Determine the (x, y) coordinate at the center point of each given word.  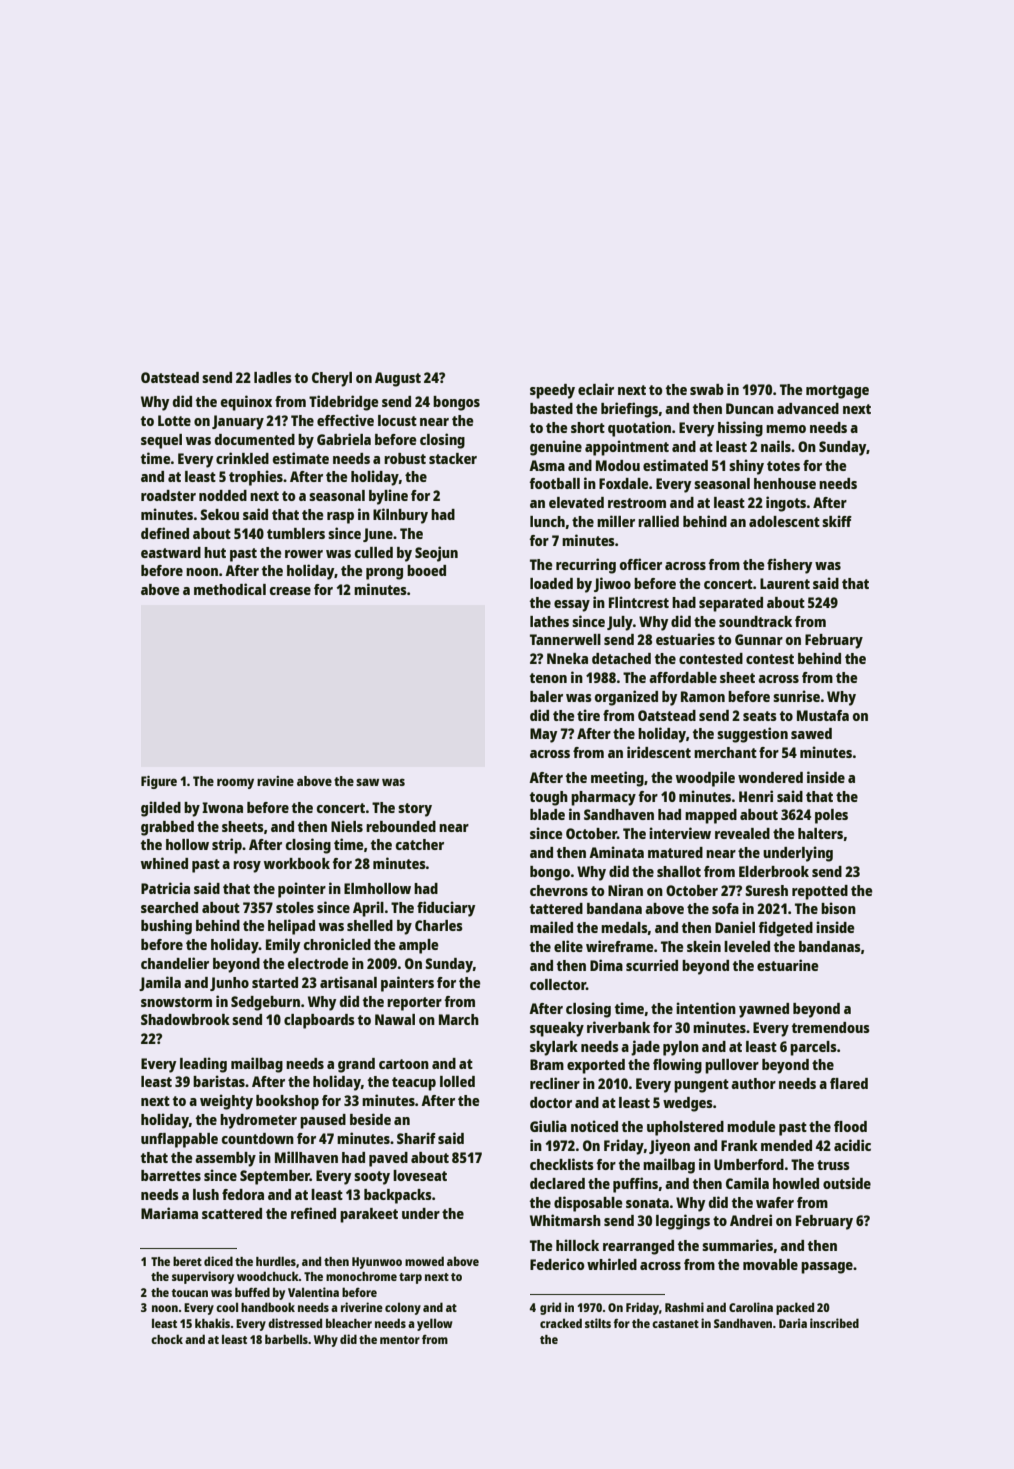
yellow (435, 1324)
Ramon (703, 696)
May (544, 735)
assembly (225, 1159)
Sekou (219, 514)
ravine (275, 781)
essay (572, 606)
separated (731, 604)
